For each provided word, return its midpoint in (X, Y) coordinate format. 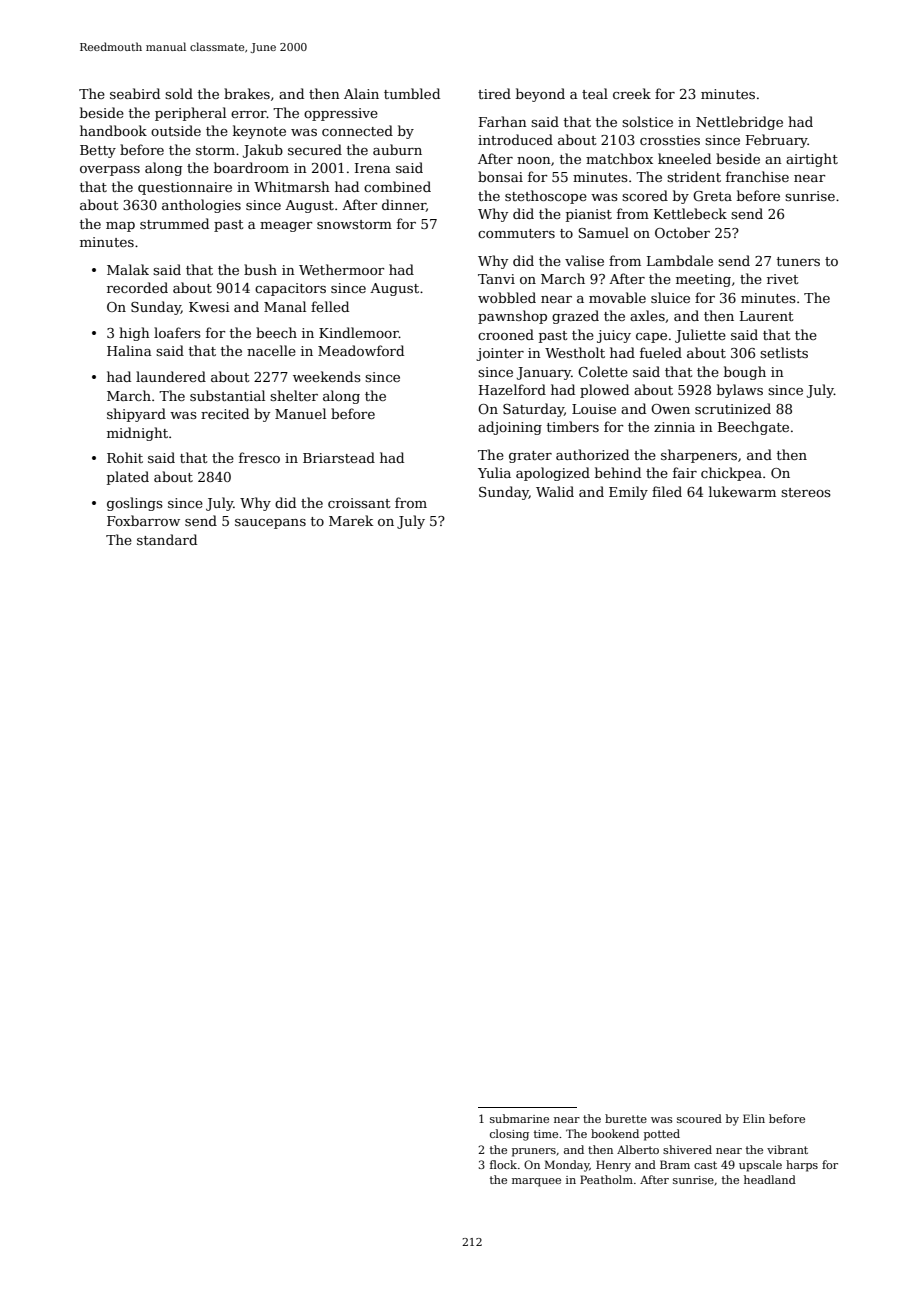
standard (167, 539)
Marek (351, 520)
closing (509, 1135)
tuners (798, 261)
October (682, 232)
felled (330, 306)
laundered (171, 376)
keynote (259, 132)
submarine (519, 1118)
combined (397, 186)
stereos (806, 492)
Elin (754, 1118)
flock (503, 1164)
